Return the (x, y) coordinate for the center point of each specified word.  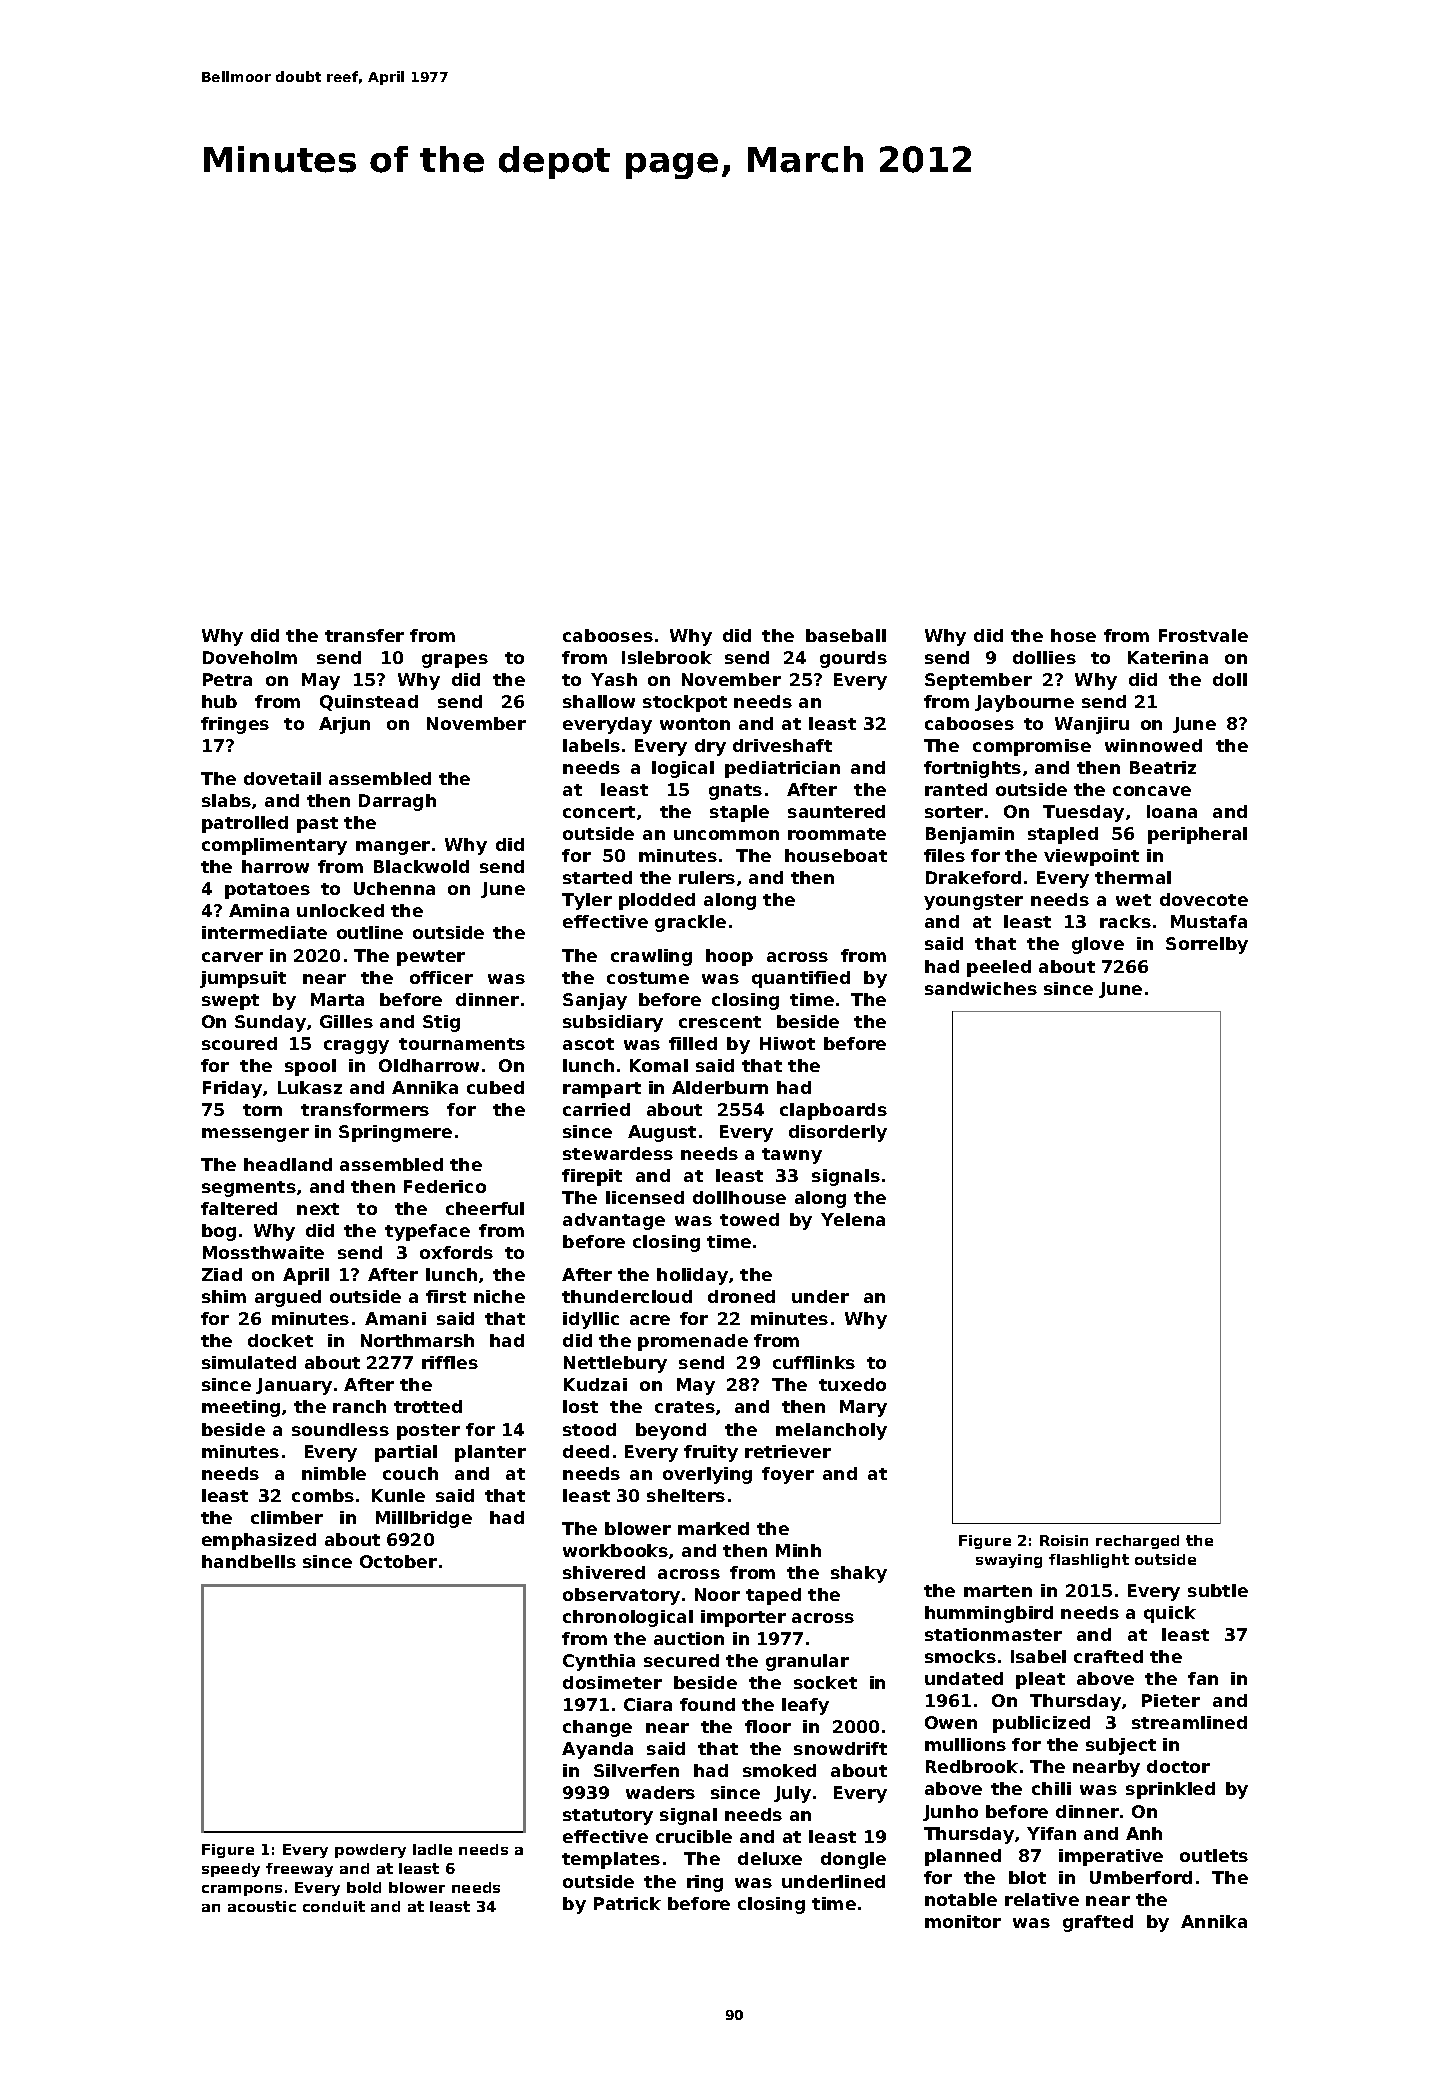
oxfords (456, 1252)
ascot (588, 1044)
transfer (364, 635)
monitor (963, 1921)
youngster (973, 902)
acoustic (262, 1906)
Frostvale (1203, 635)
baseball (846, 635)
